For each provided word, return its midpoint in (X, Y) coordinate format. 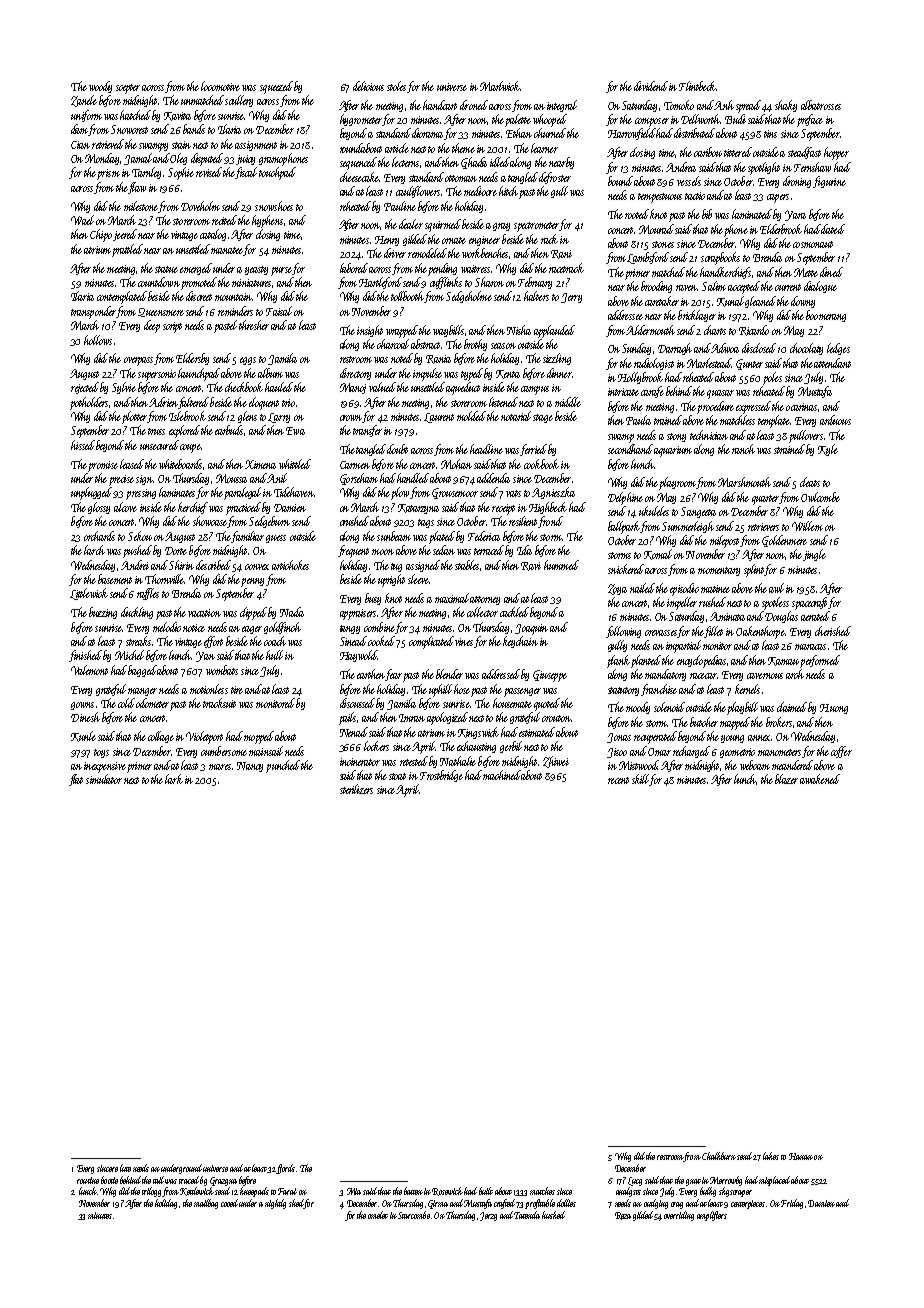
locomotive (220, 86)
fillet (714, 632)
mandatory (665, 675)
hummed (561, 565)
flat (76, 780)
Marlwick (500, 86)
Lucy (635, 1181)
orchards (99, 536)
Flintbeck (697, 86)
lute (125, 1168)
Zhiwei (556, 762)
